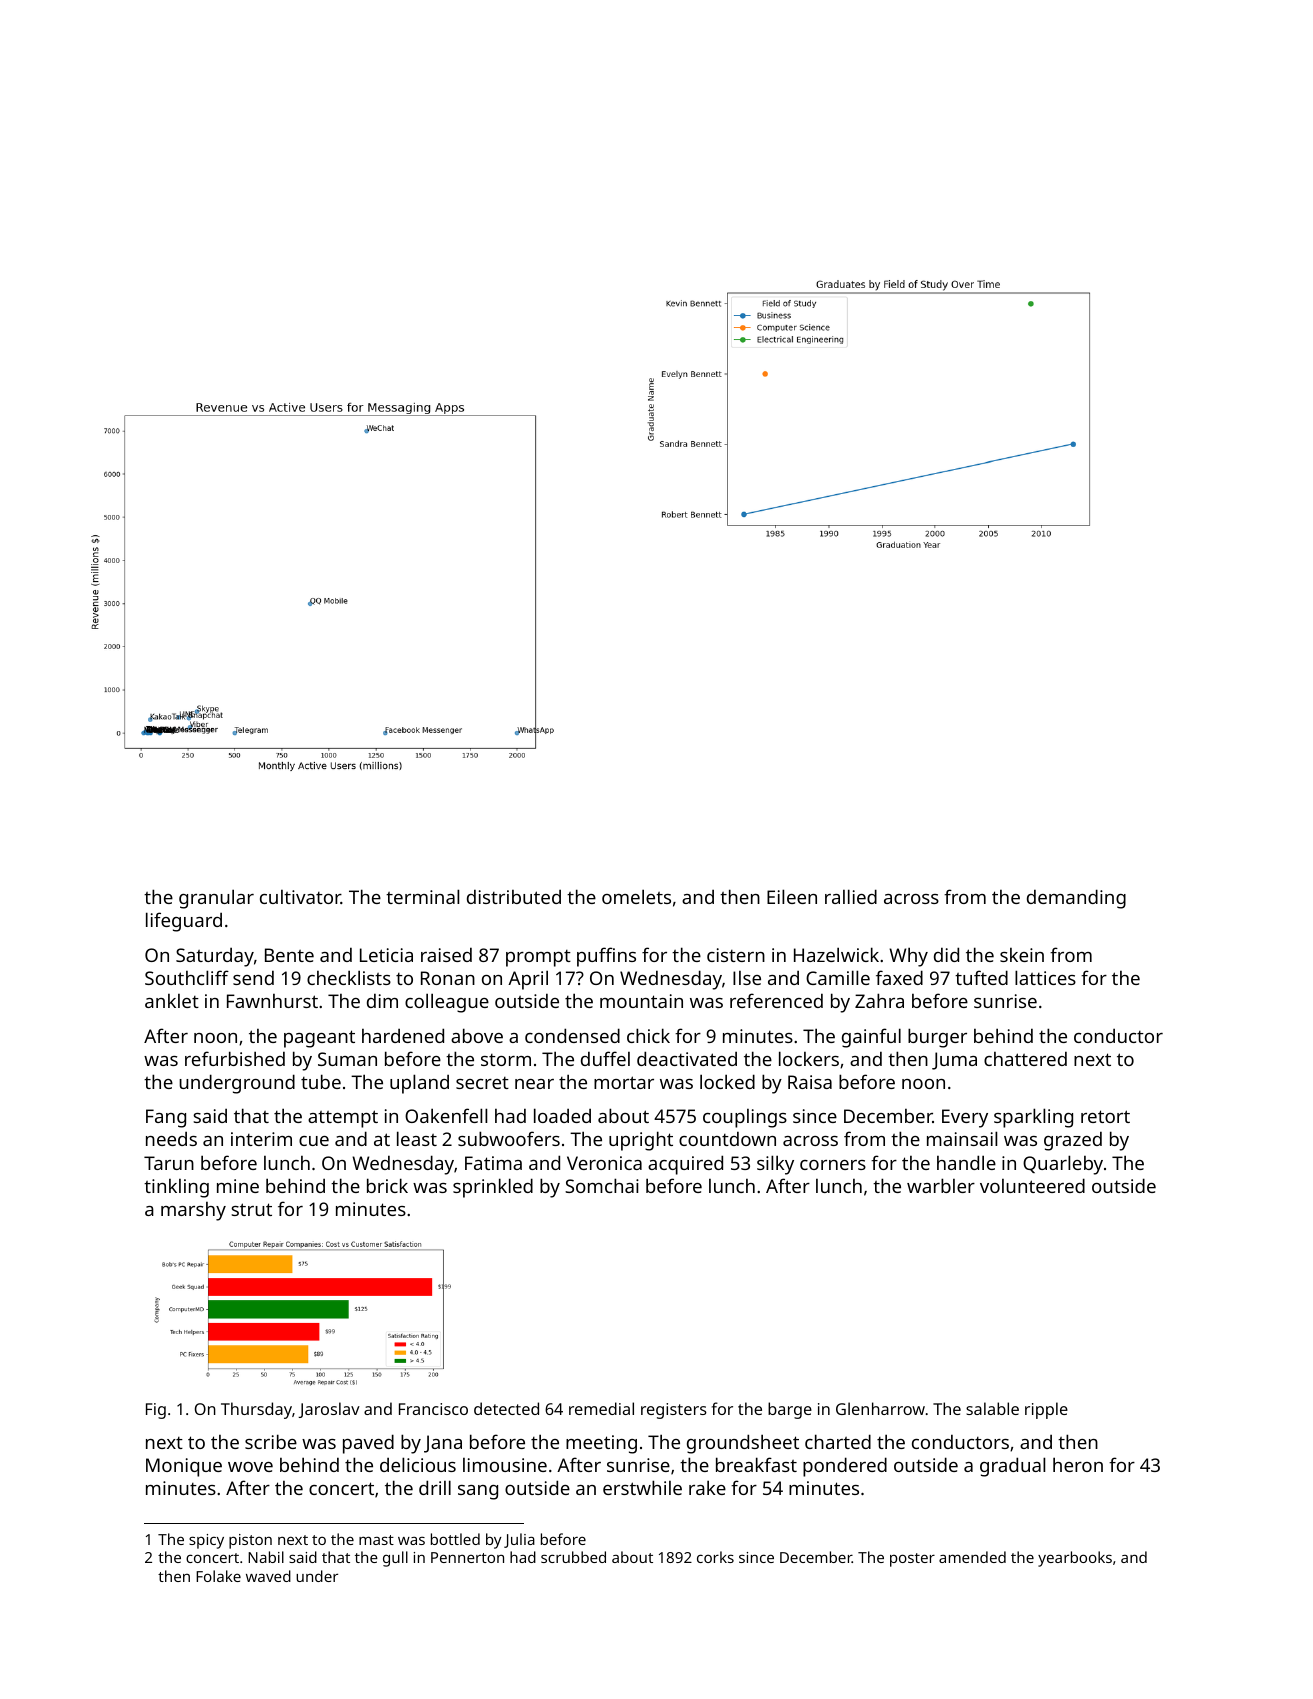 The image size is (1313, 1699). Describe the element at coordinates (674, 1411) in the screenshot. I see `registers` at that location.
